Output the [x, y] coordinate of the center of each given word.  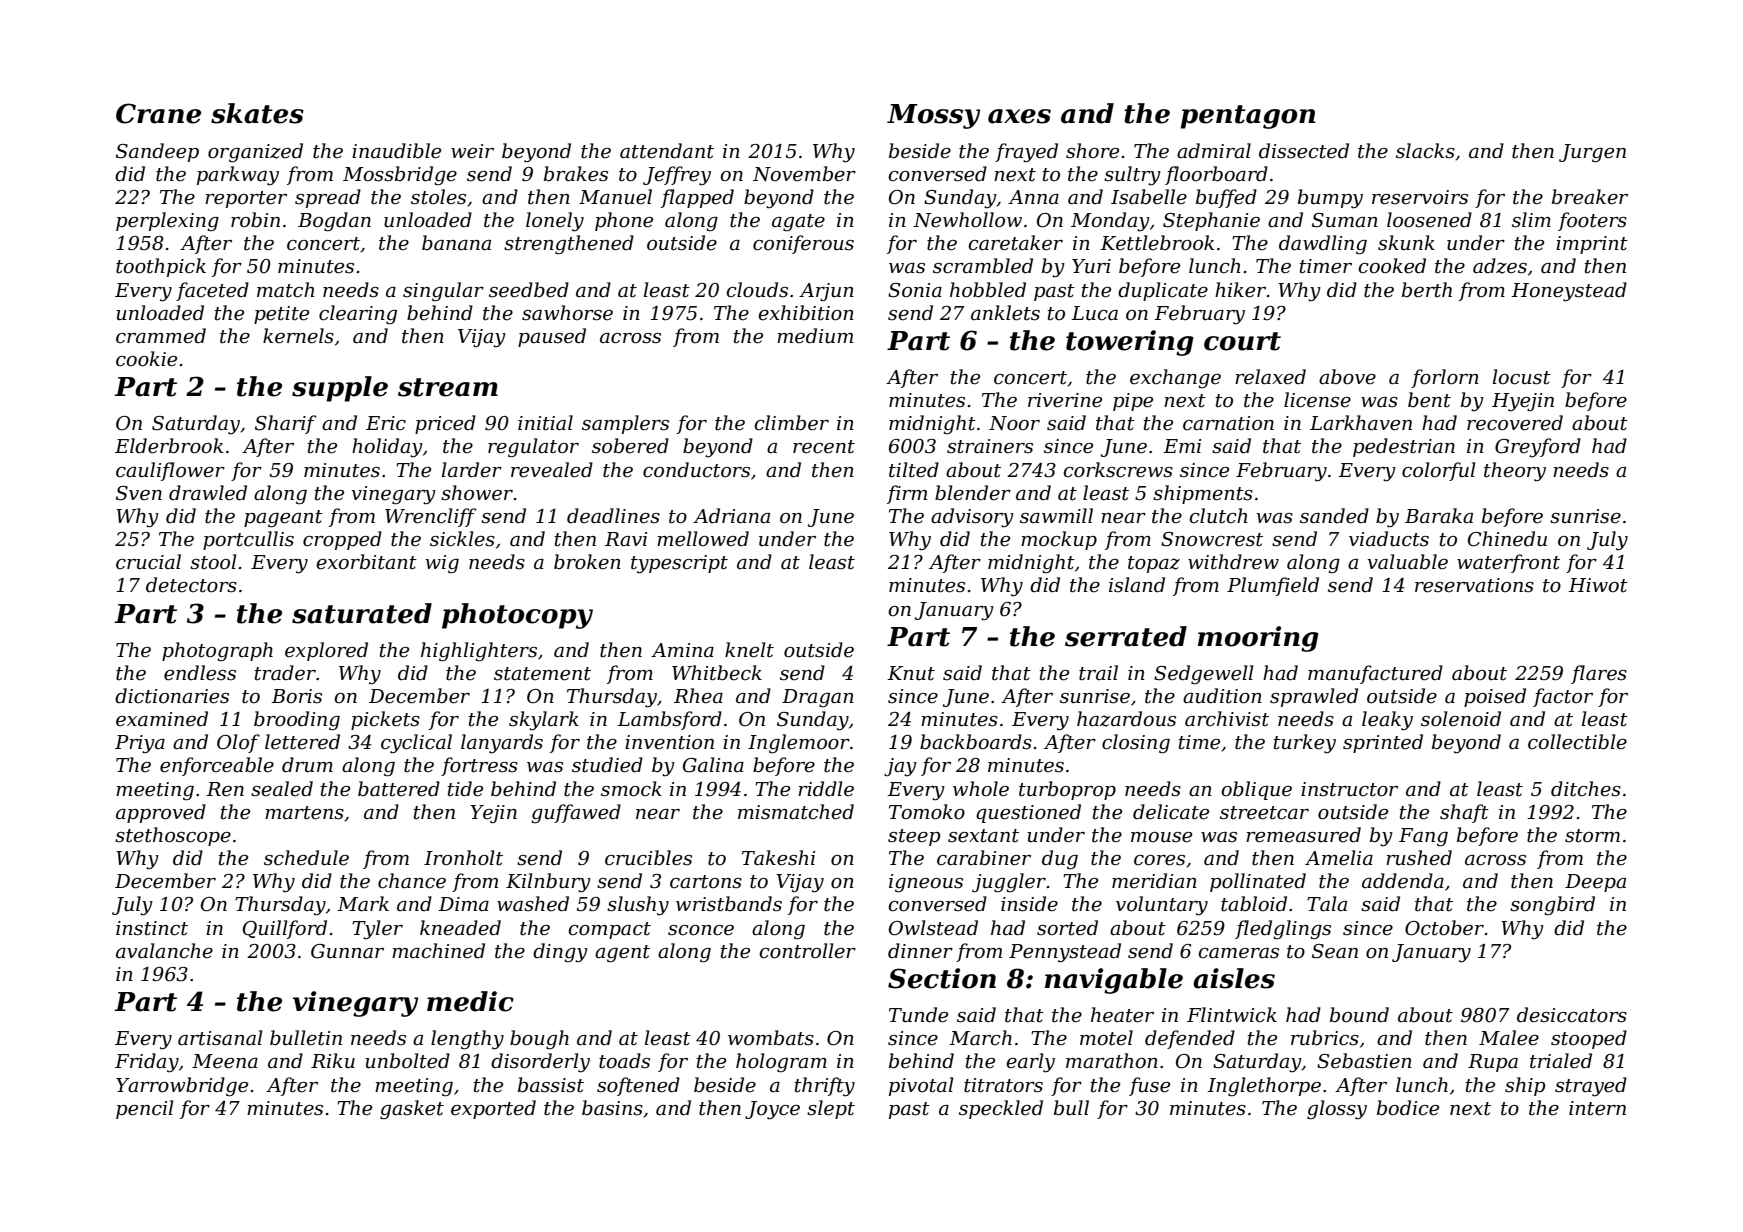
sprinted [1383, 743]
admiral [1214, 151]
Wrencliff [430, 517]
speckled [1001, 1109]
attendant [667, 151]
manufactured [1375, 674]
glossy [1337, 1110]
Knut [911, 673]
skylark [544, 721]
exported [493, 1109]
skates [257, 113]
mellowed [703, 539]
